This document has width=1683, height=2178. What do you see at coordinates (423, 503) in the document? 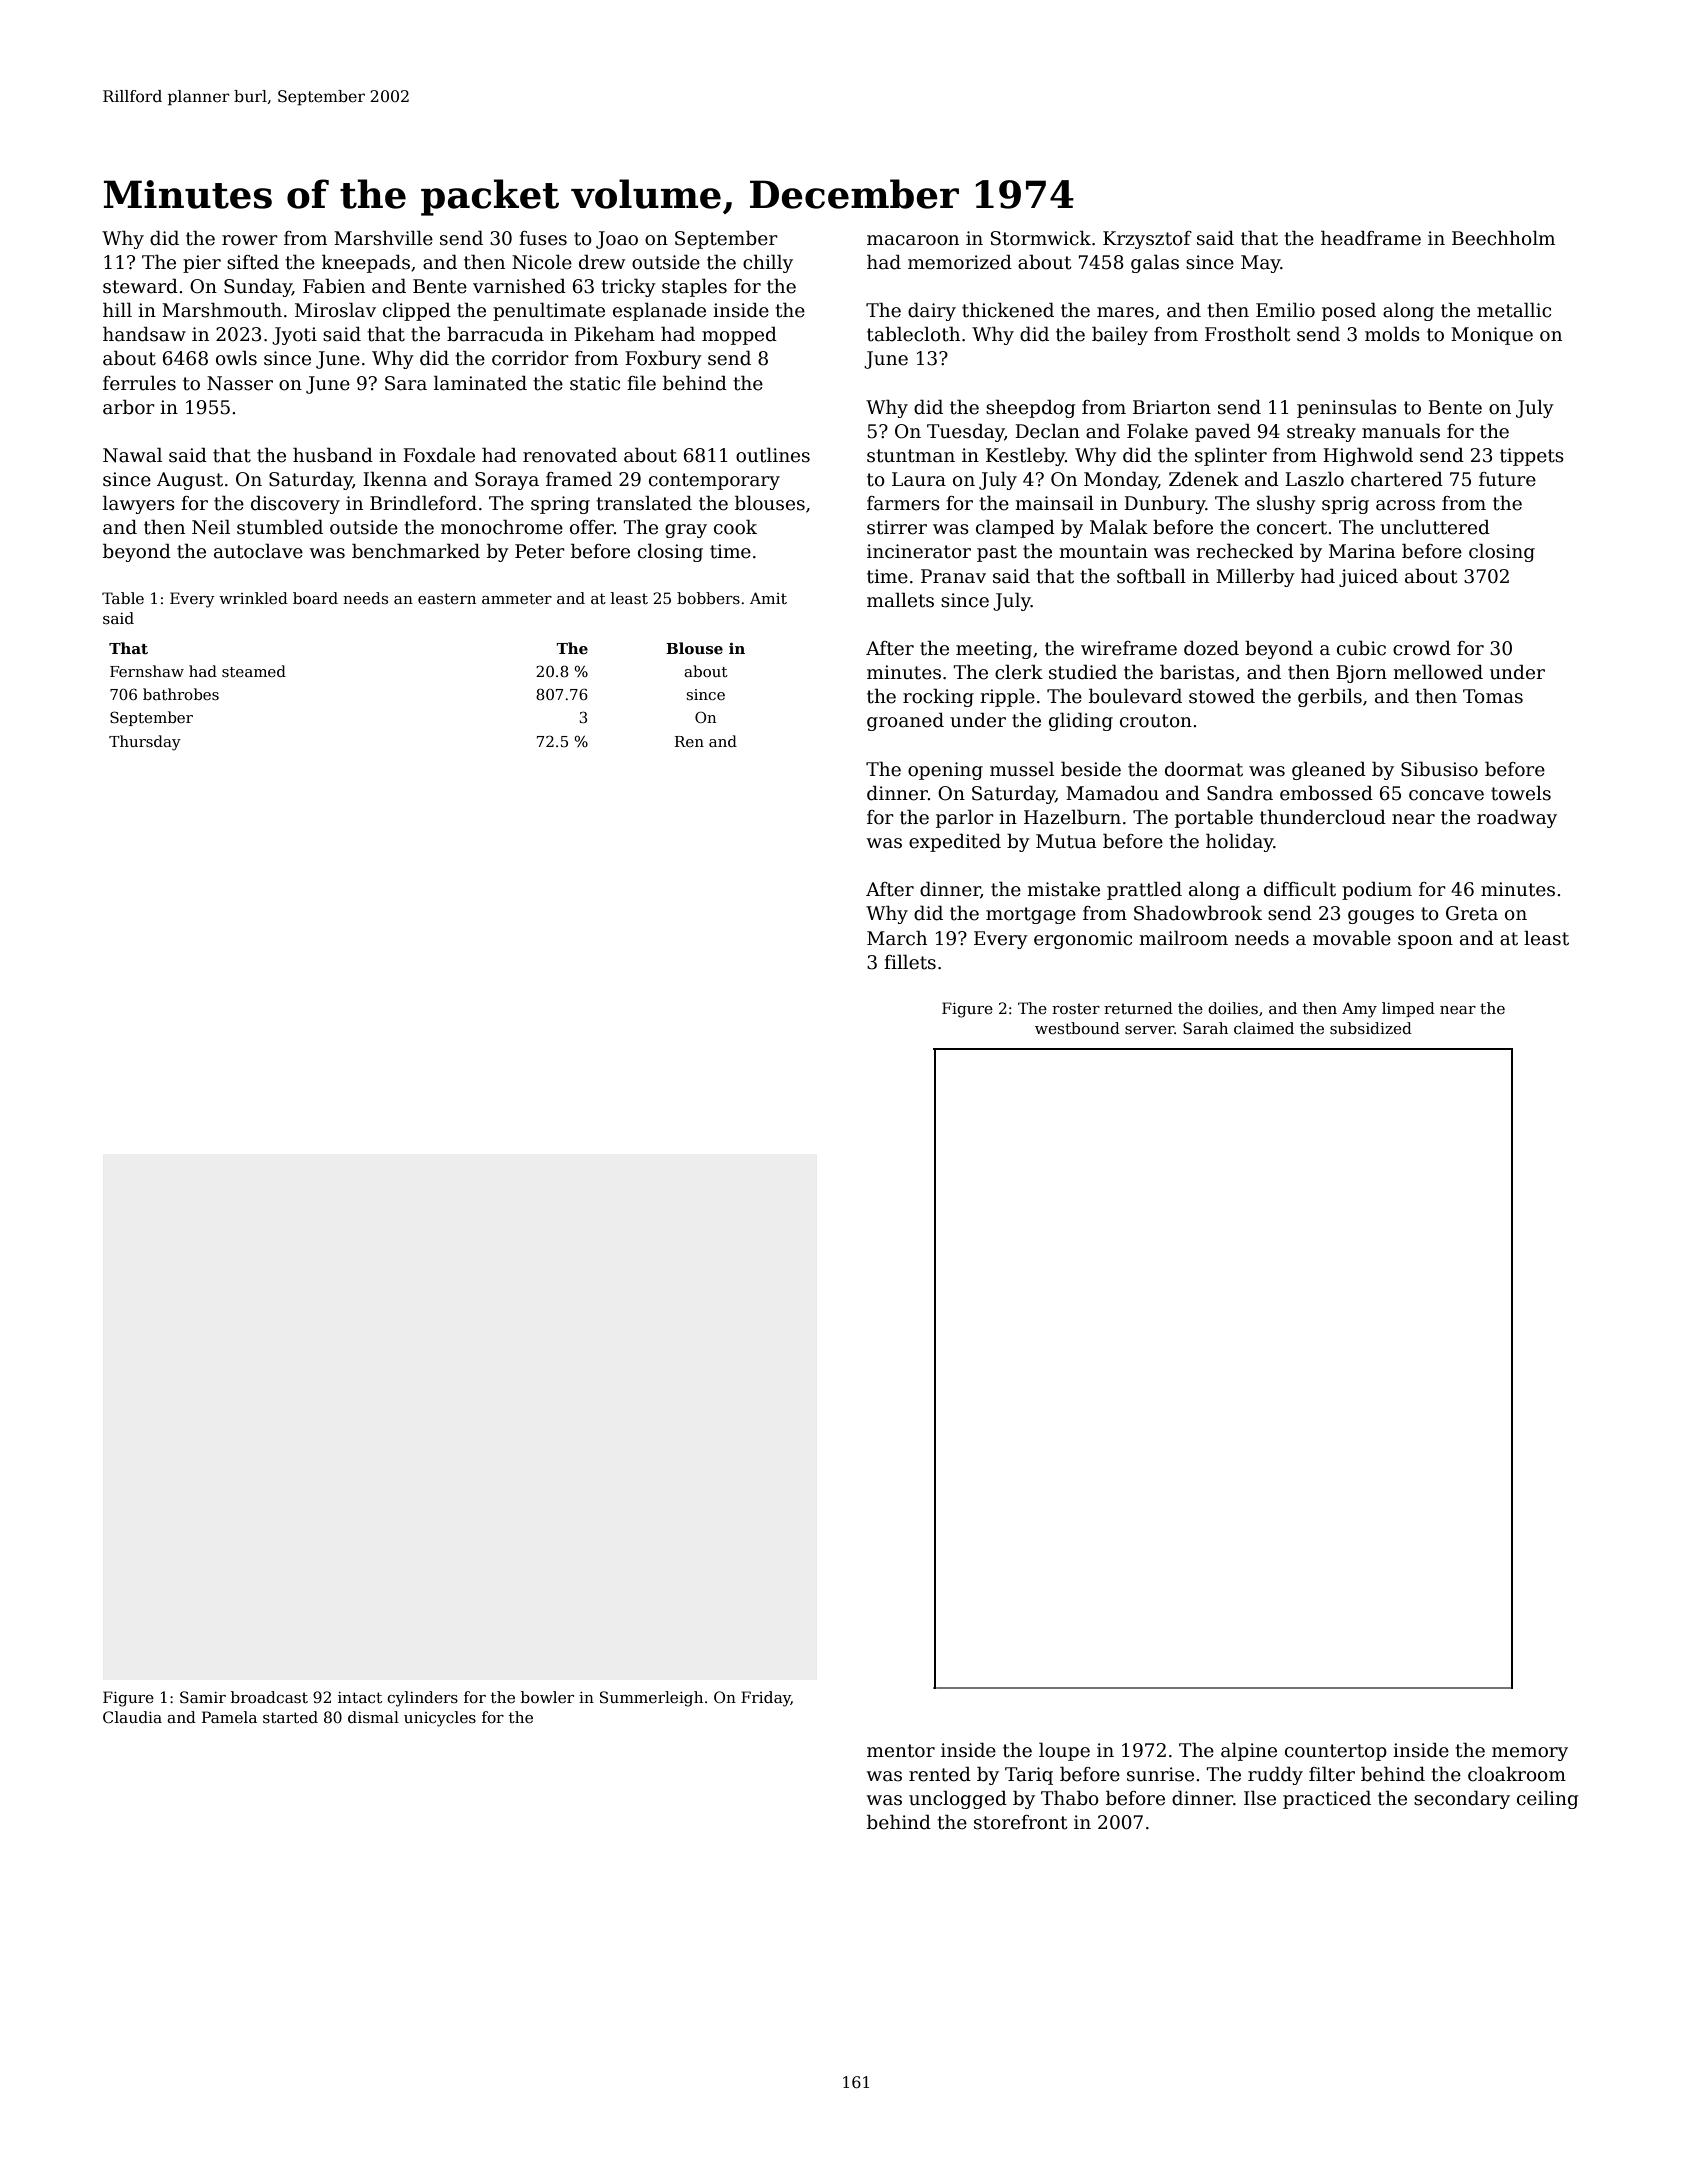
I see `Brindleford` at bounding box center [423, 503].
